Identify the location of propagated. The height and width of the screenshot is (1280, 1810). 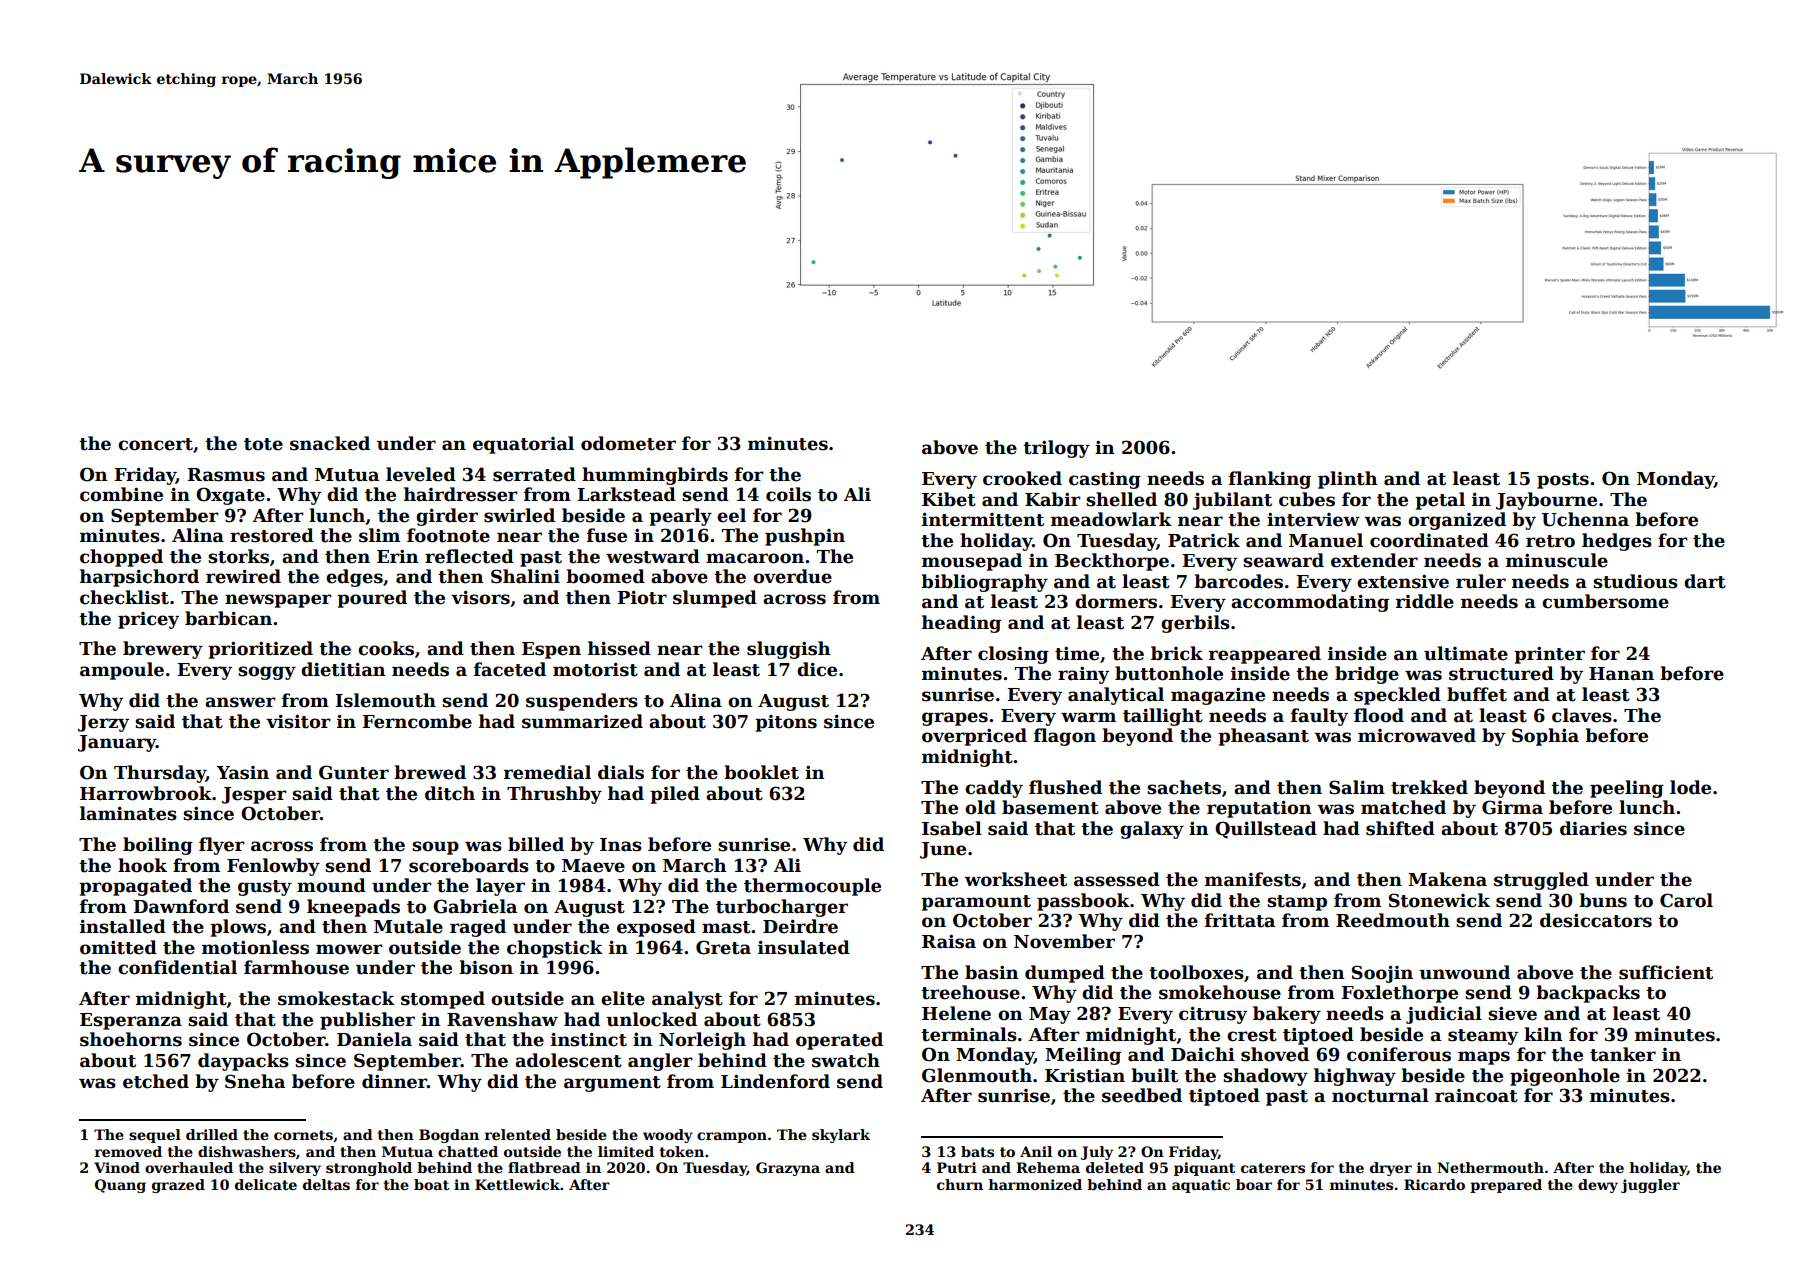
(135, 887).
